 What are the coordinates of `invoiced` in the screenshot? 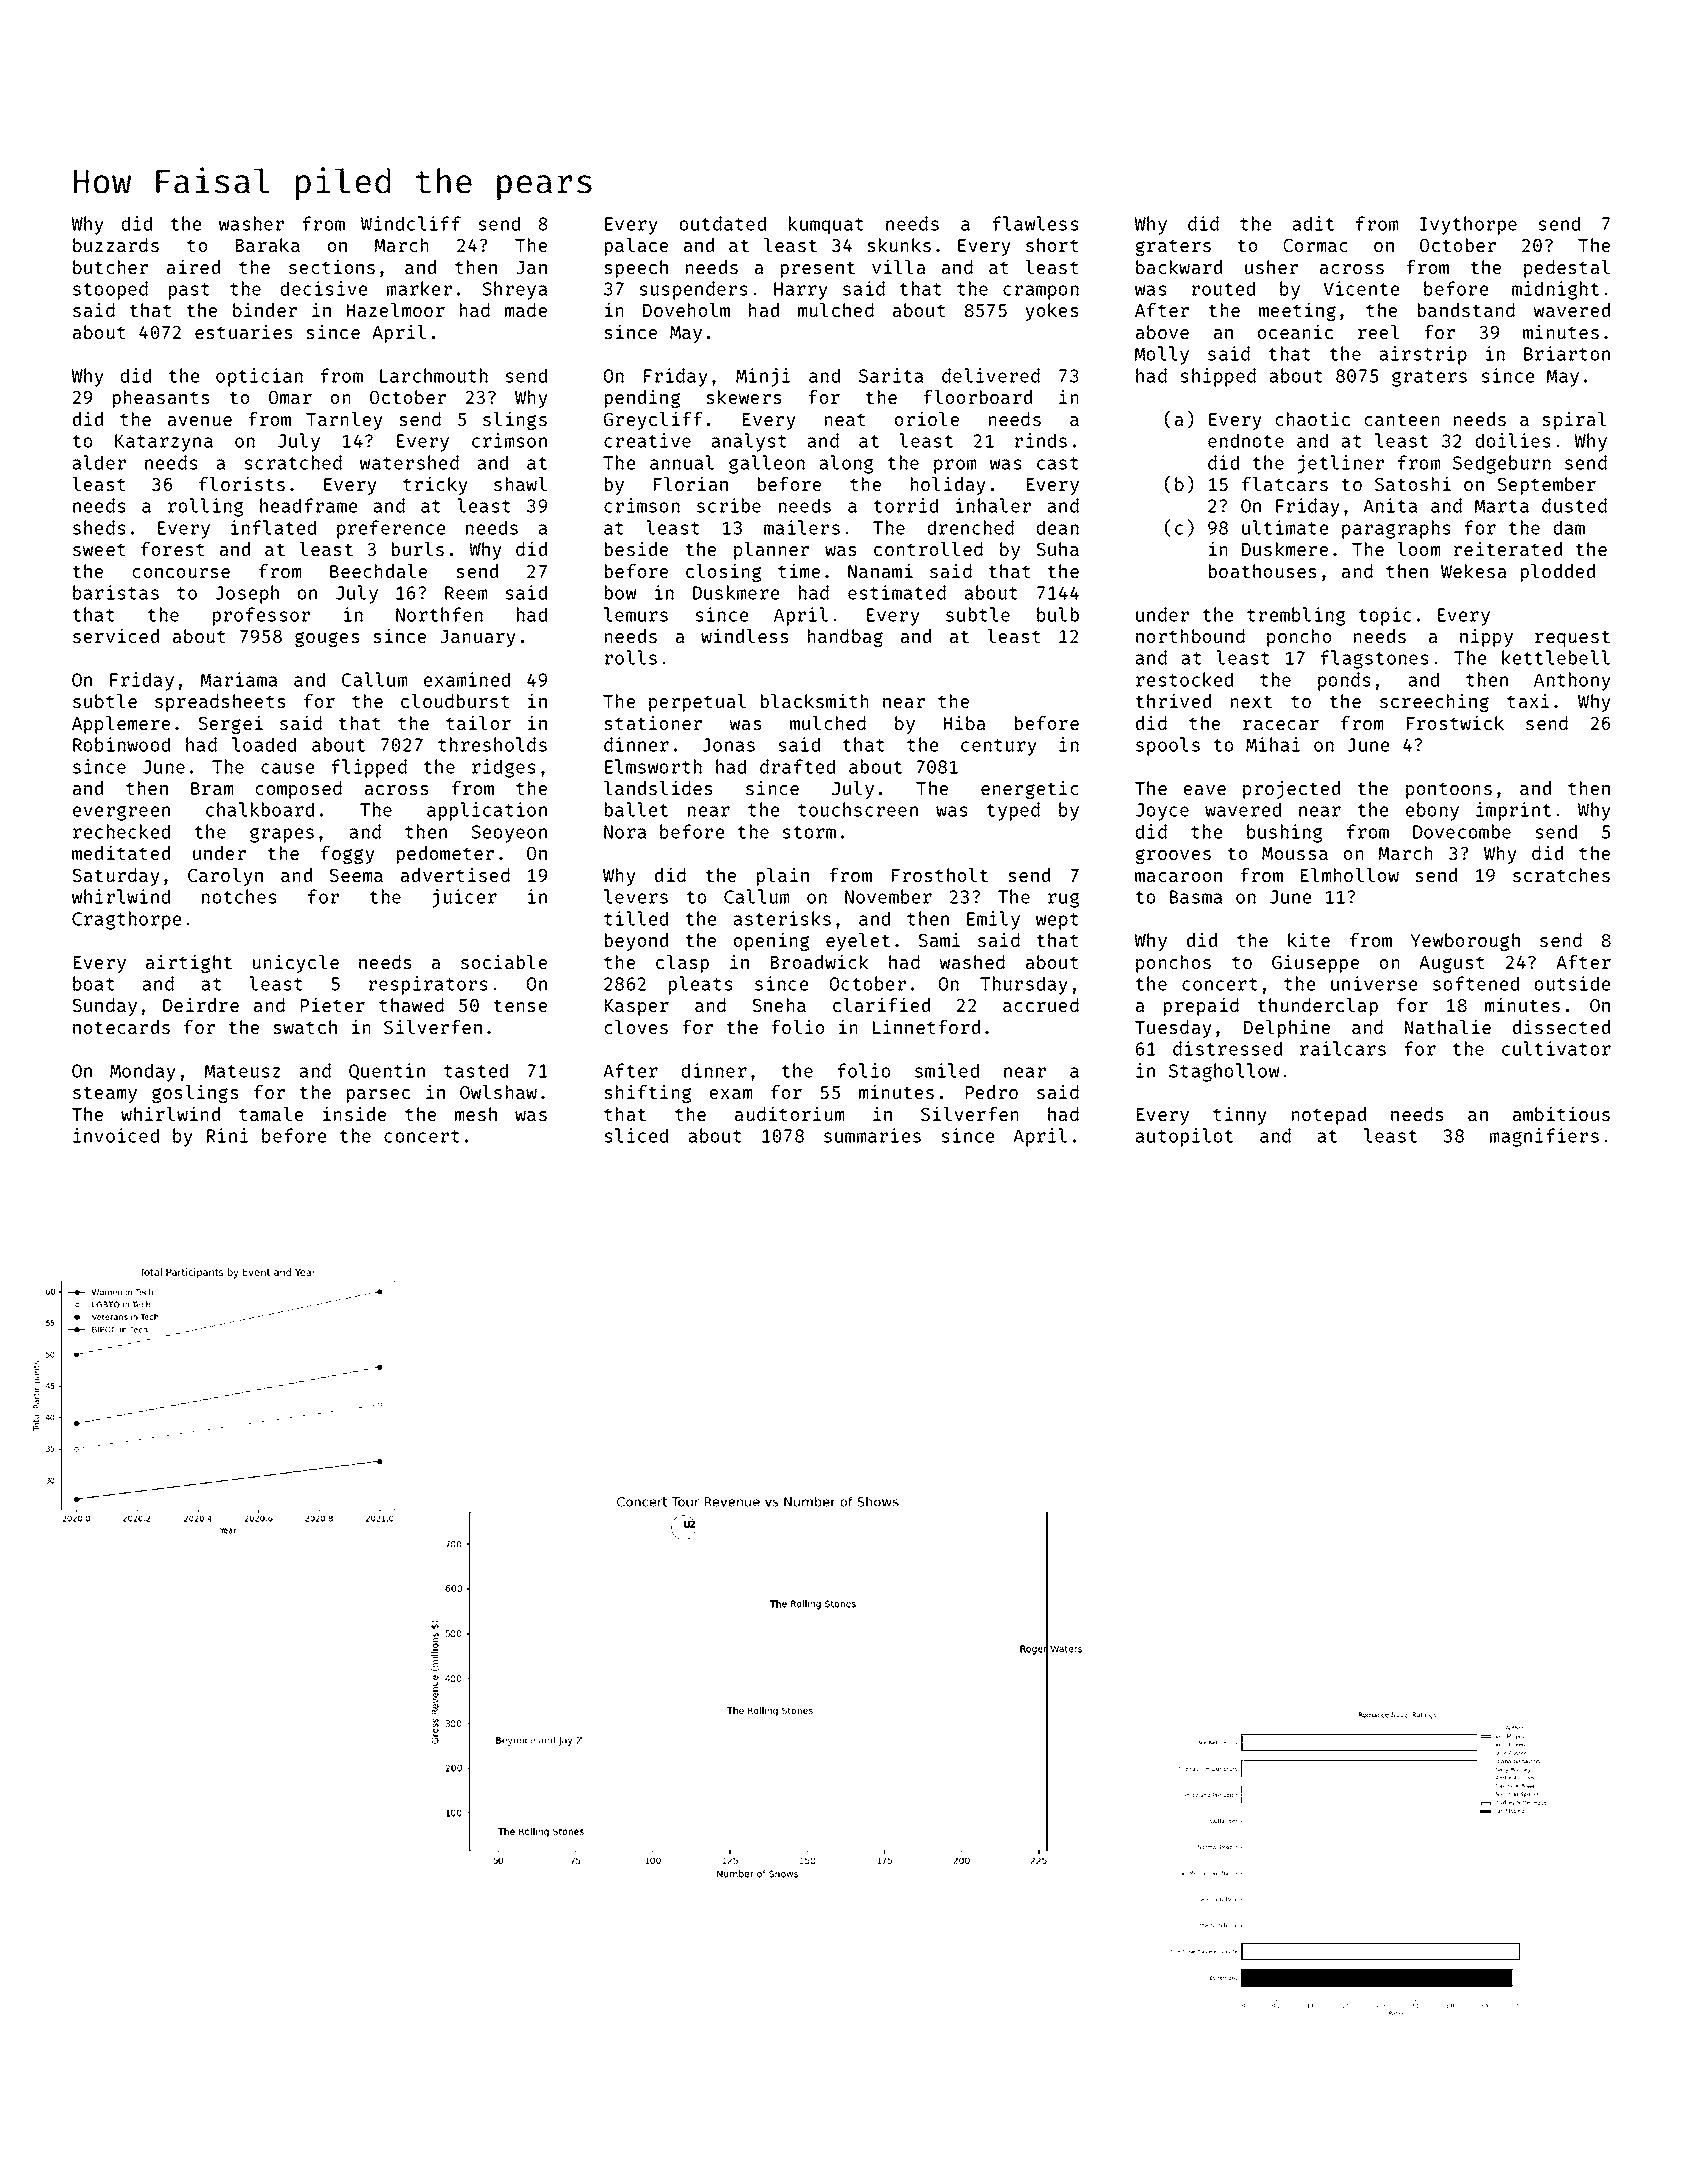 It's located at (116, 1135).
